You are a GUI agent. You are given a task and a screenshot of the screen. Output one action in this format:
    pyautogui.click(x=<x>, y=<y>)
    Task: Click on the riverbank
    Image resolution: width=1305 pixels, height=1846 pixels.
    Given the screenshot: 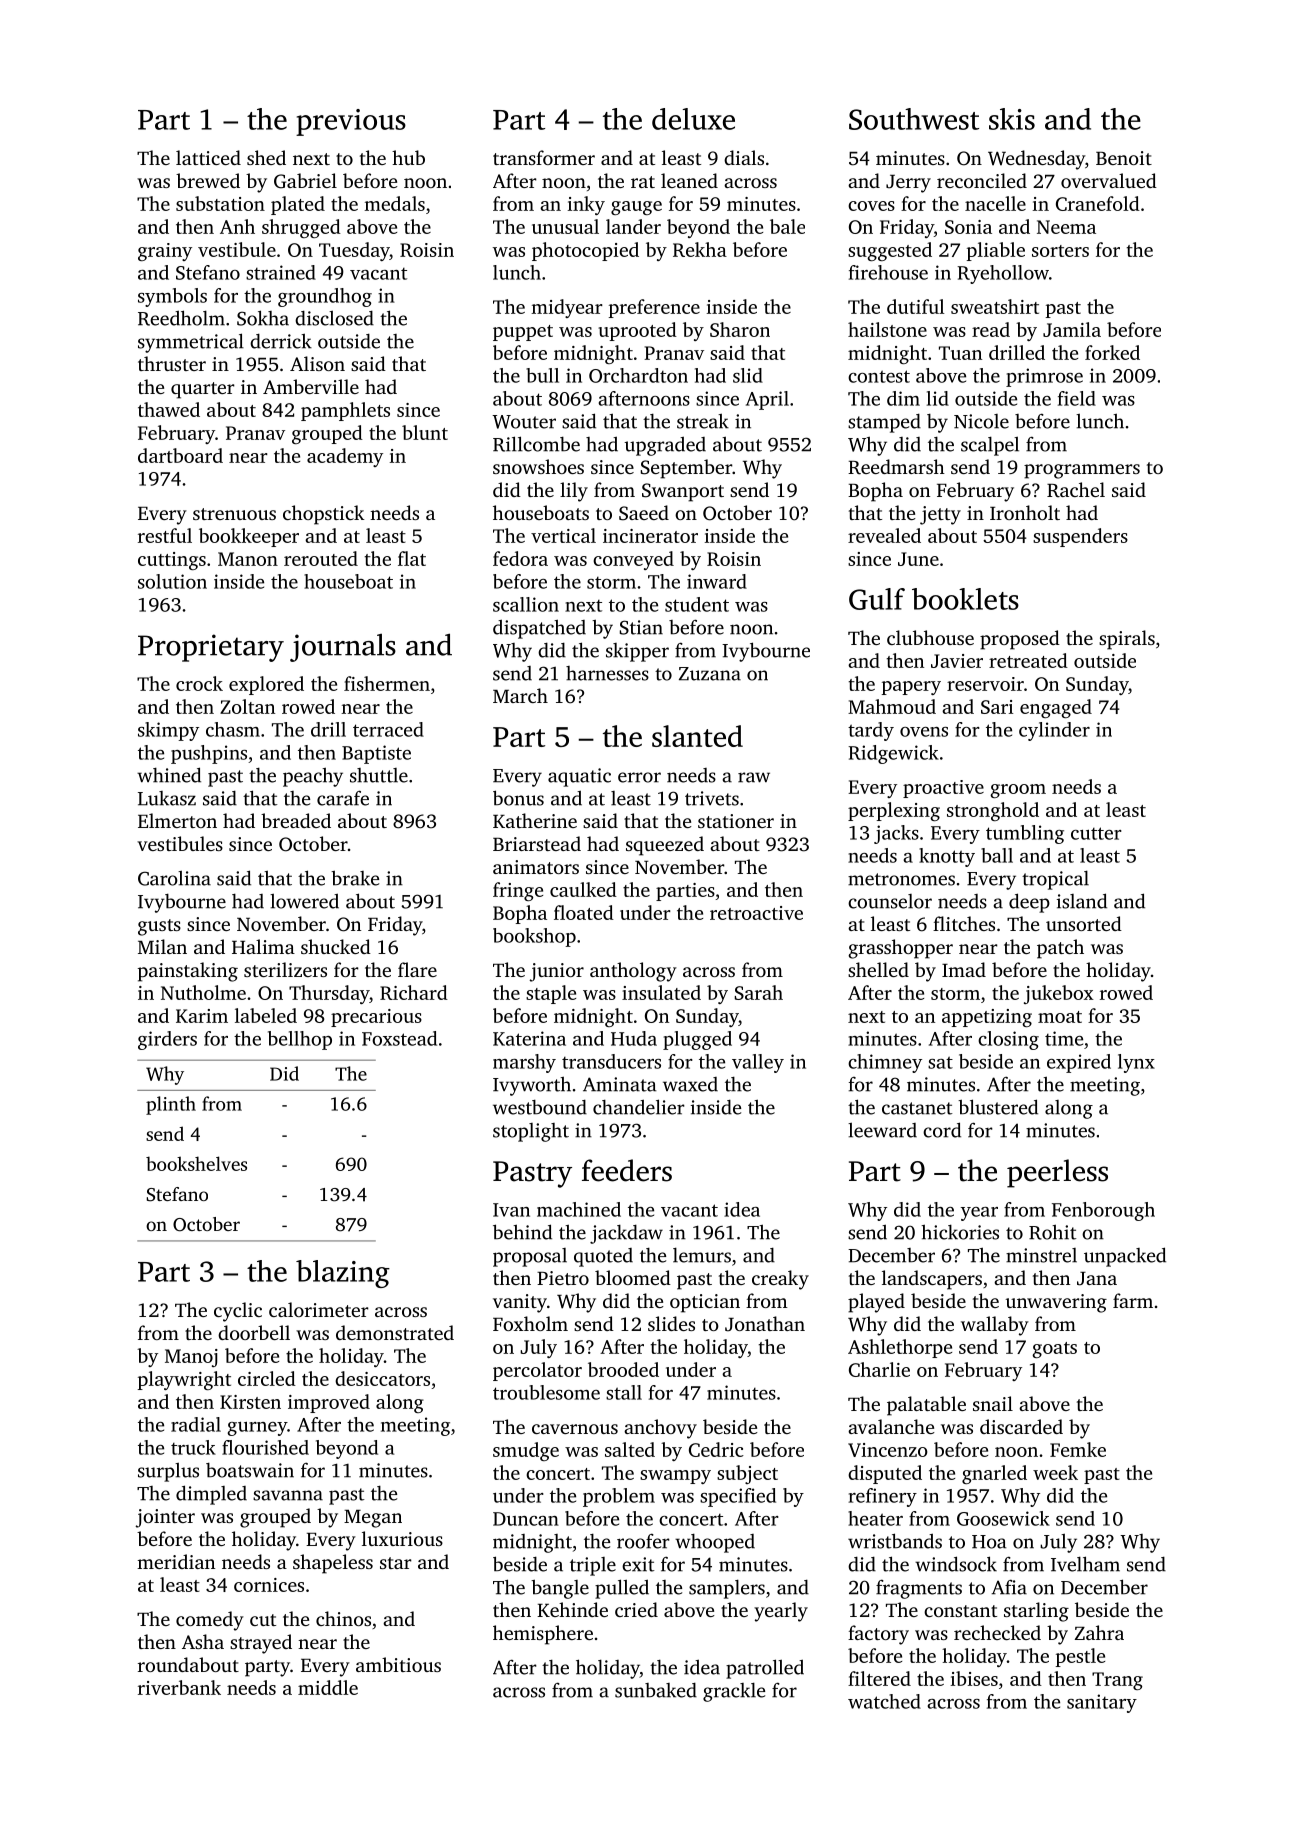 What is the action you would take?
    pyautogui.click(x=179, y=1687)
